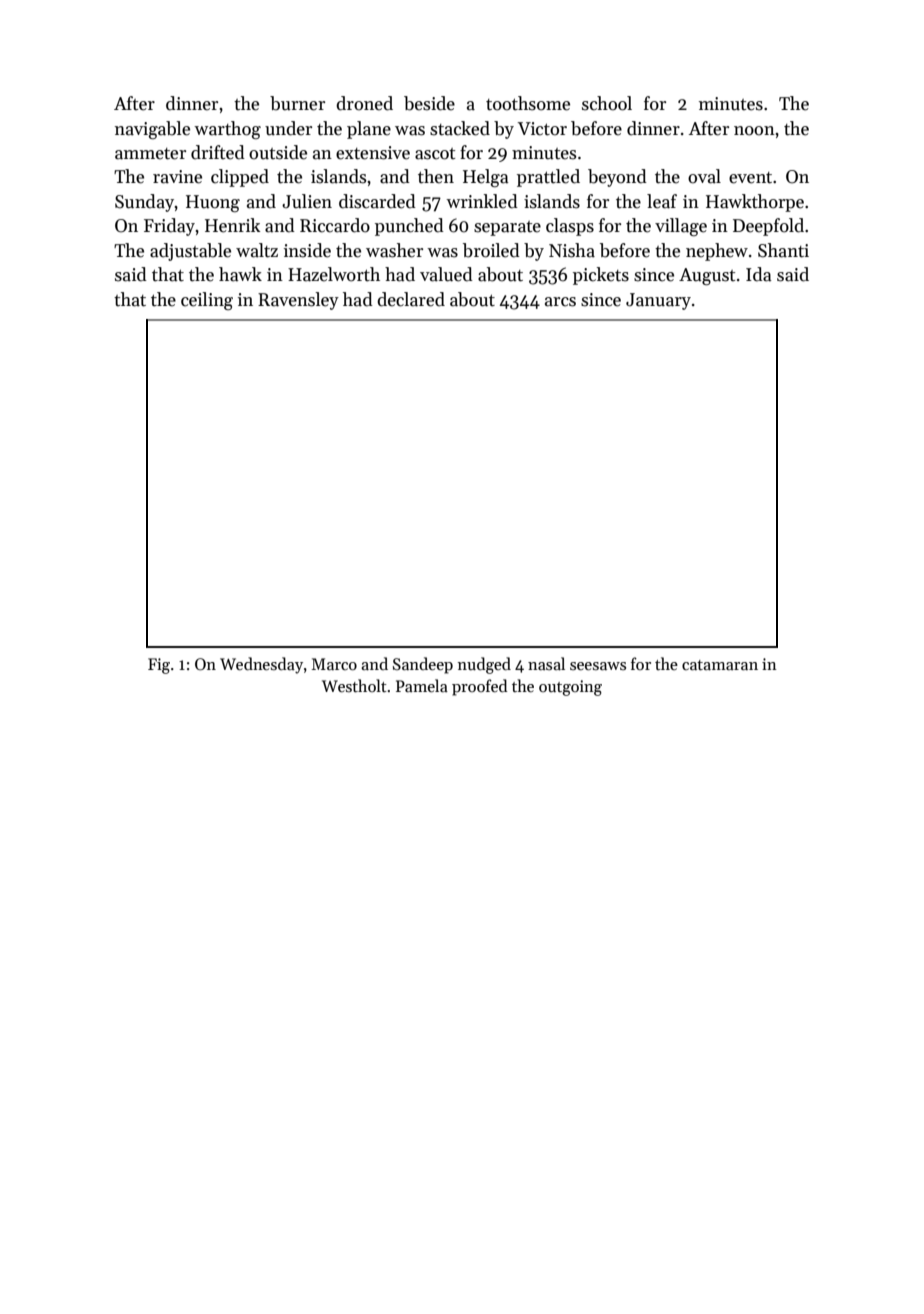  I want to click on Pamela, so click(422, 685).
